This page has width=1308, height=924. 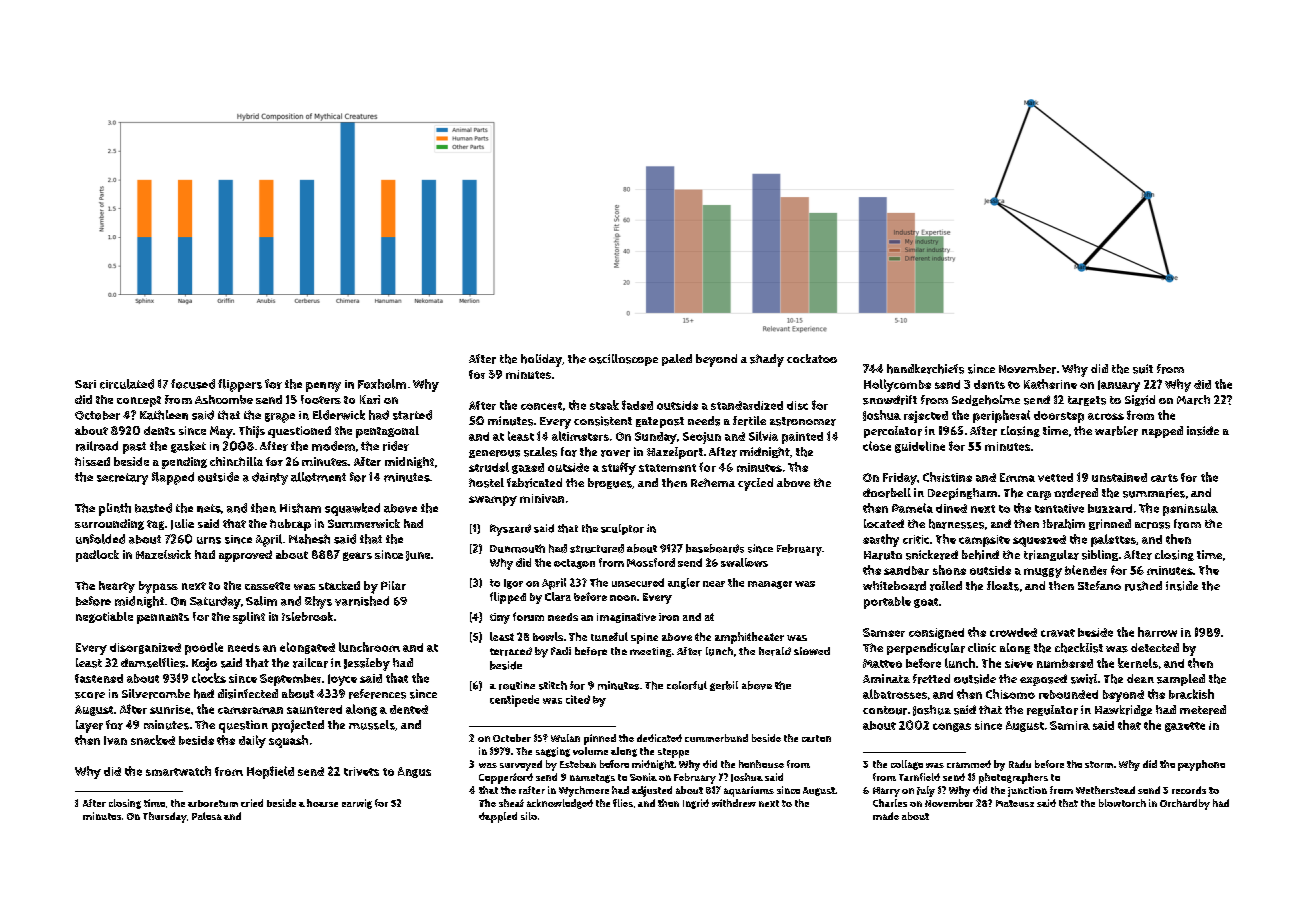 I want to click on pennants, so click(x=163, y=618).
